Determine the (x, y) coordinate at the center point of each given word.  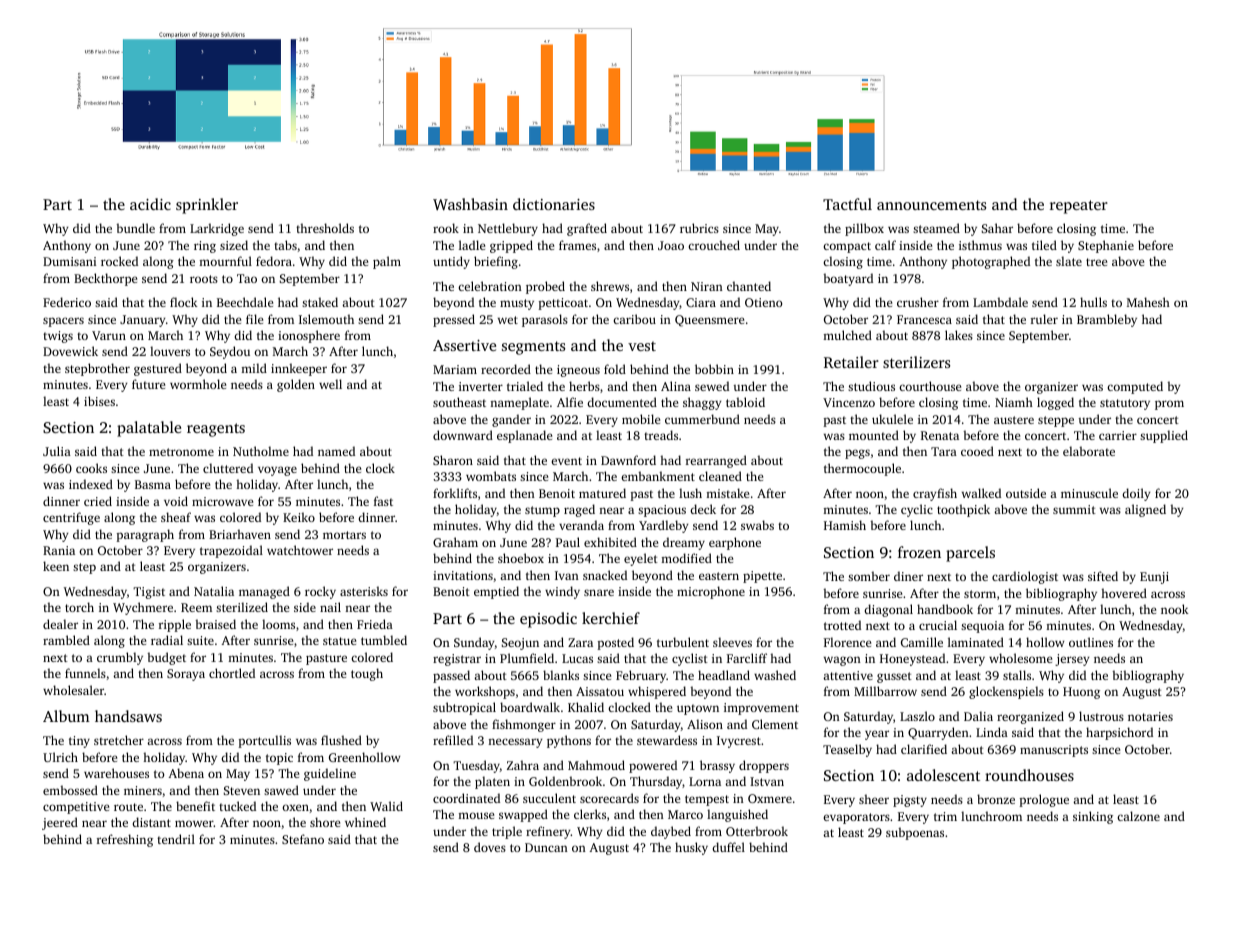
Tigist (149, 593)
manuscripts (1054, 751)
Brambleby (1107, 320)
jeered (60, 823)
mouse (476, 815)
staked (320, 302)
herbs (584, 386)
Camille (922, 642)
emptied (496, 592)
